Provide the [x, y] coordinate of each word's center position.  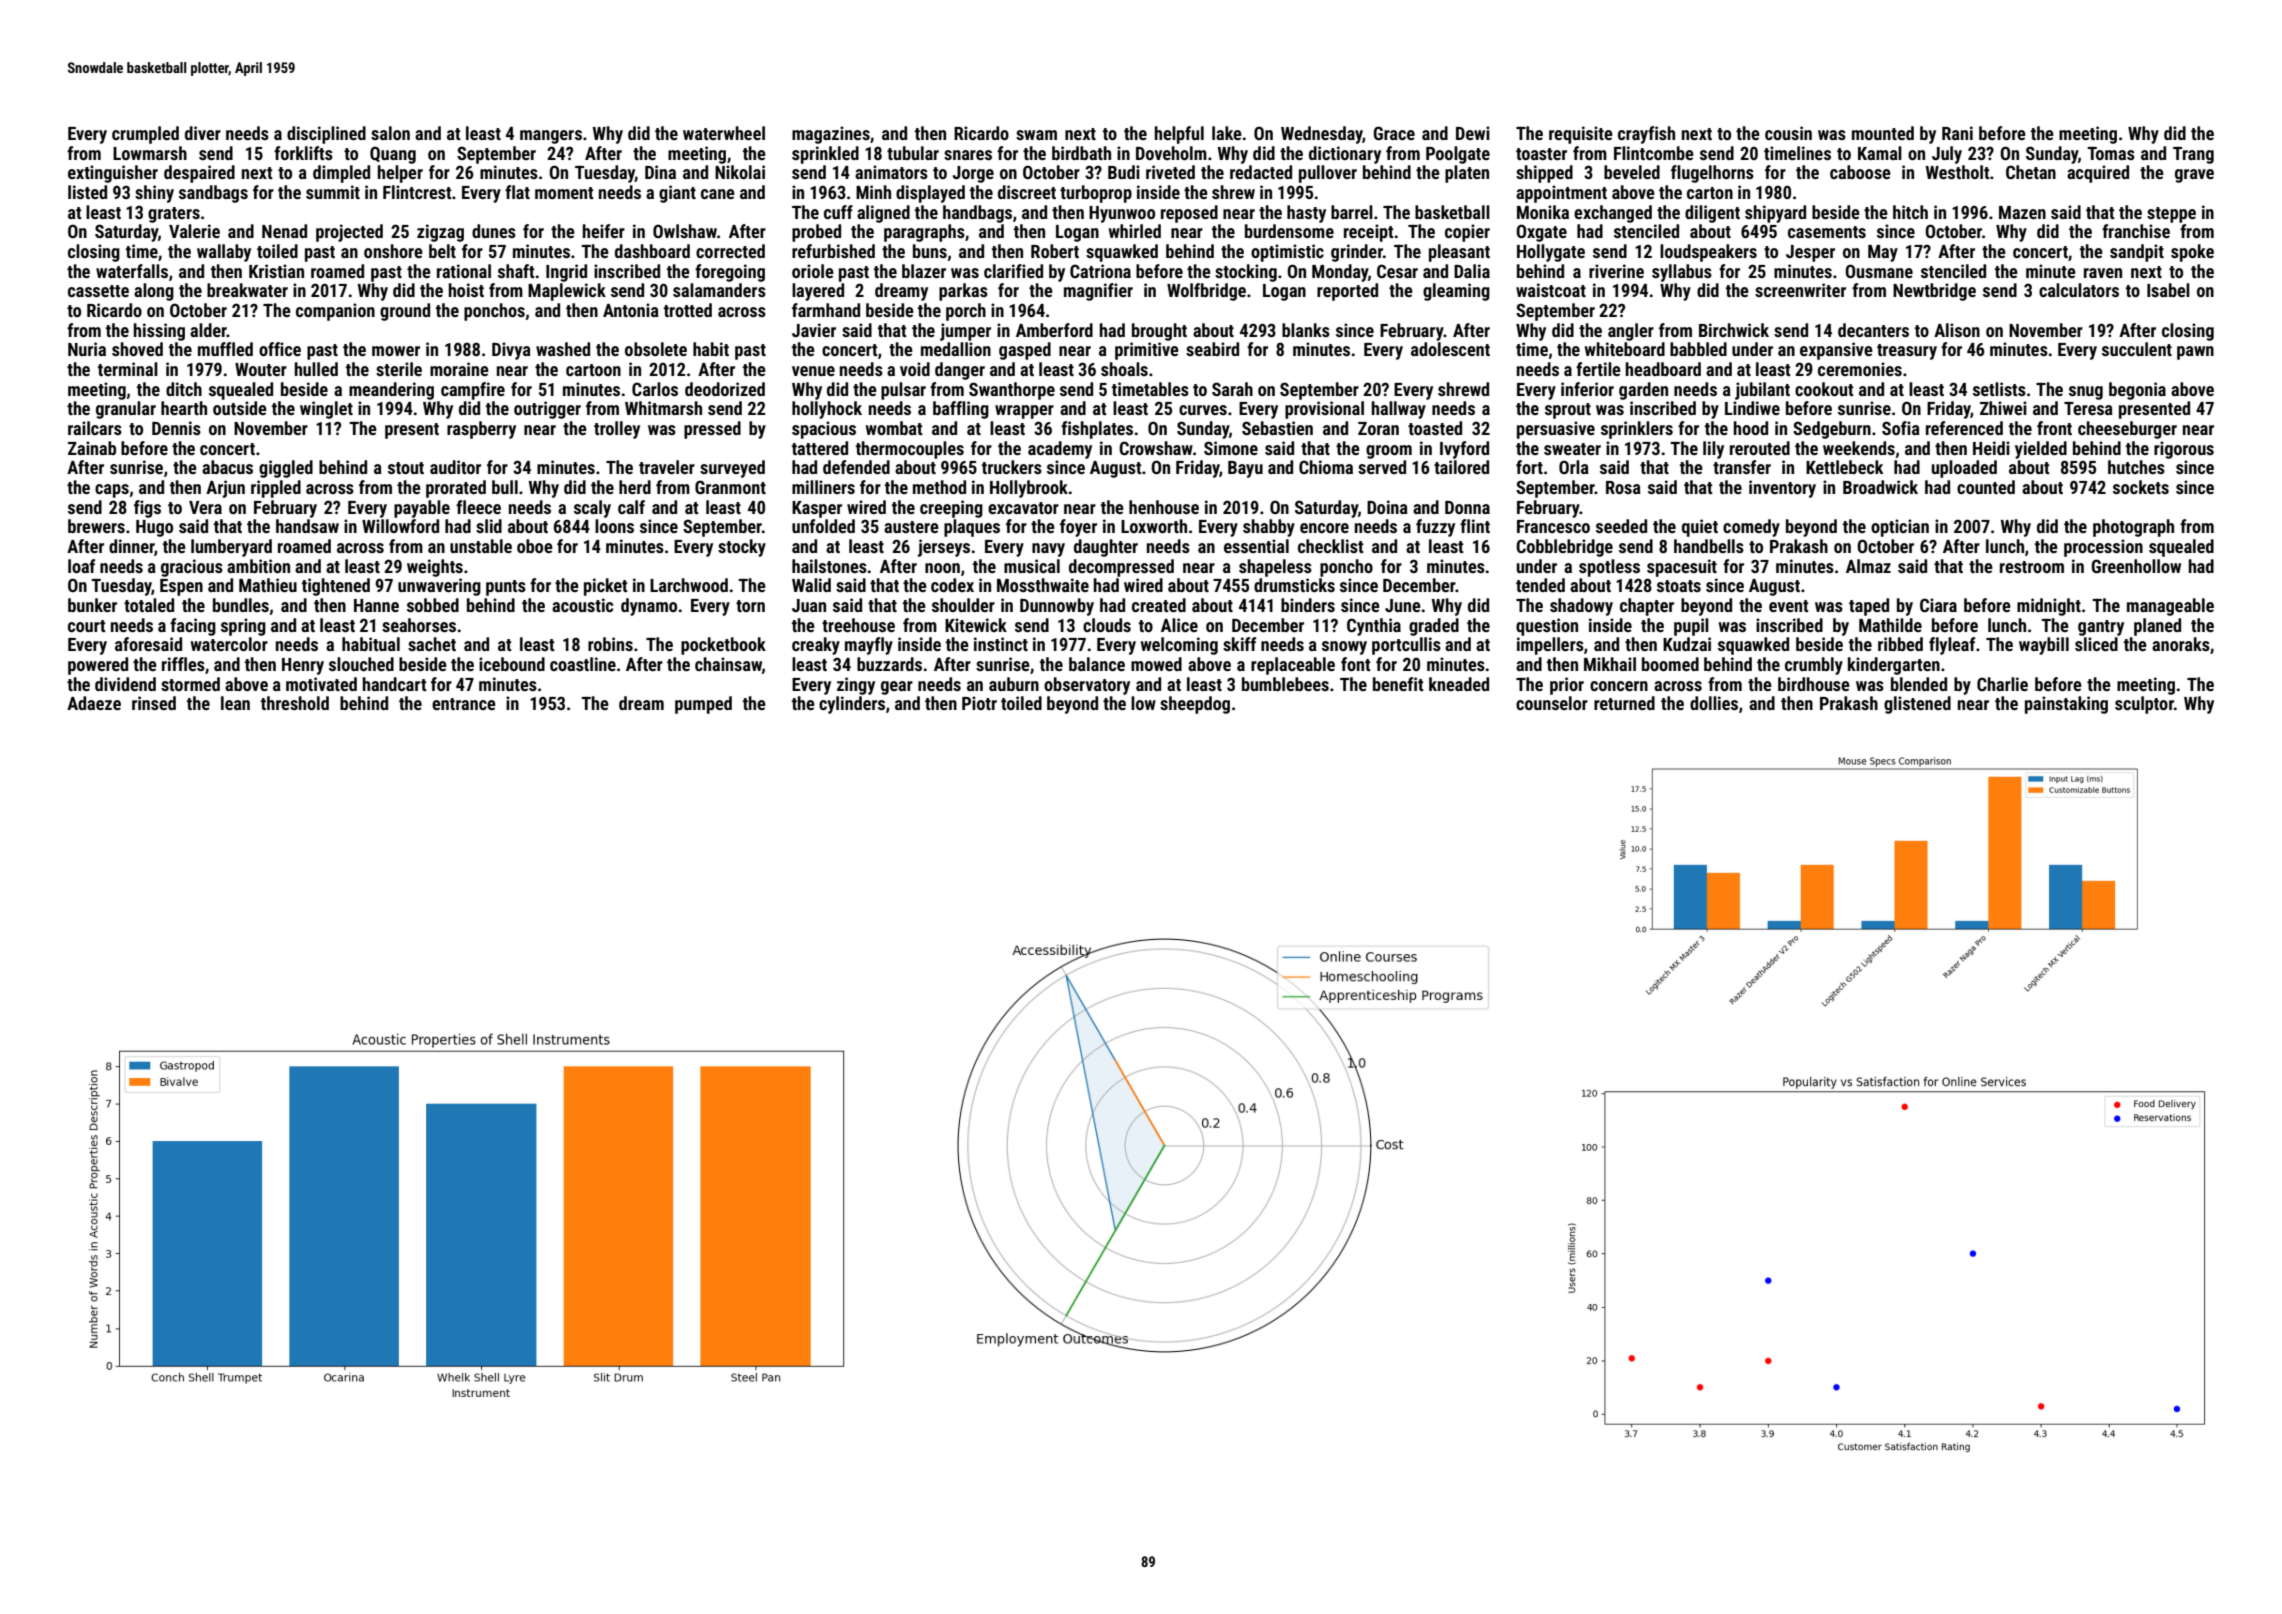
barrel [1352, 212]
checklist [1331, 546]
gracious [192, 568]
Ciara [1938, 605]
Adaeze [94, 703]
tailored [1461, 467]
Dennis [176, 428]
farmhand [826, 310]
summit [333, 192]
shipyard [1775, 214]
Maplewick [567, 292]
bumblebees [1285, 684]
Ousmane [1879, 271]
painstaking [2066, 705]
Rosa [1623, 487]
